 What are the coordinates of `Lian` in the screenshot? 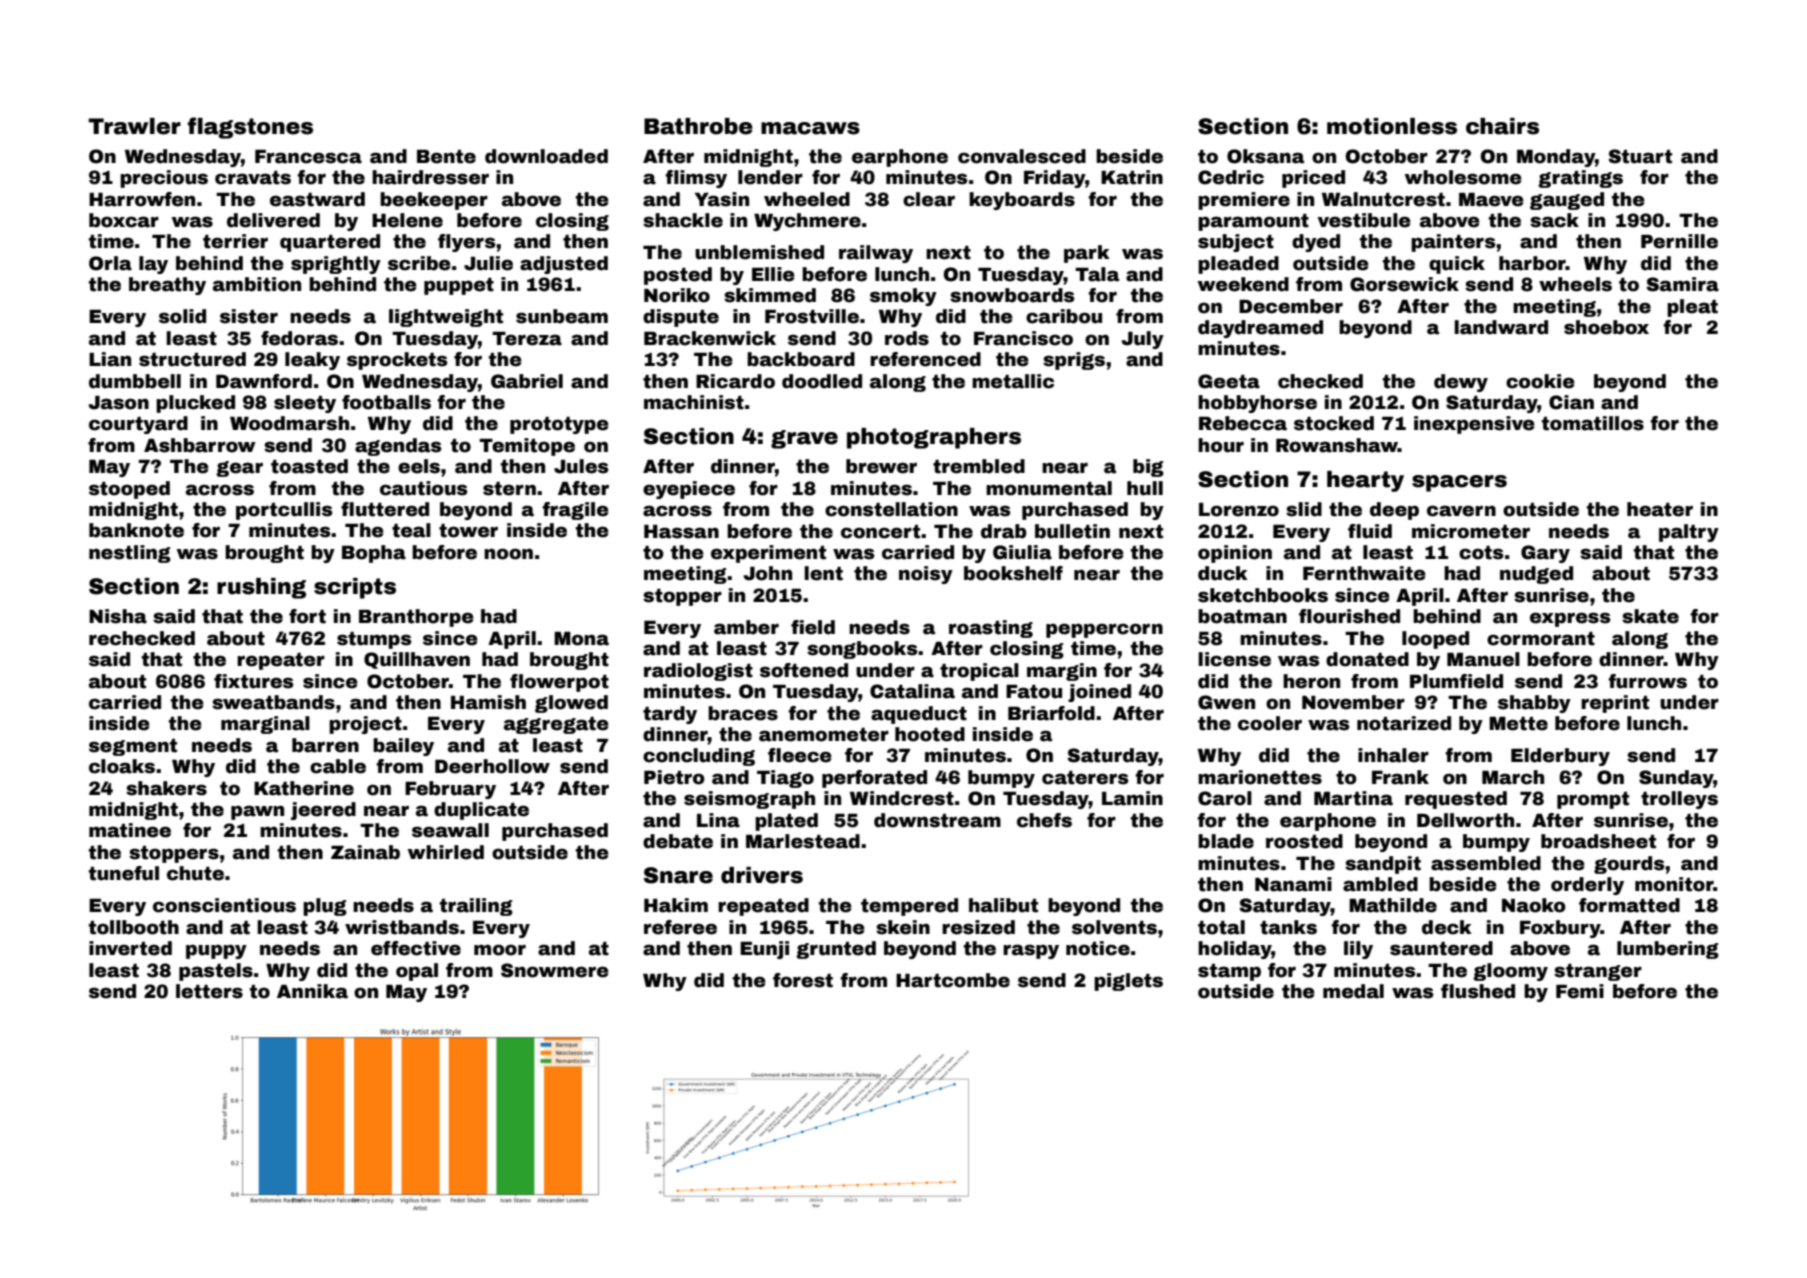 It's located at (110, 359).
